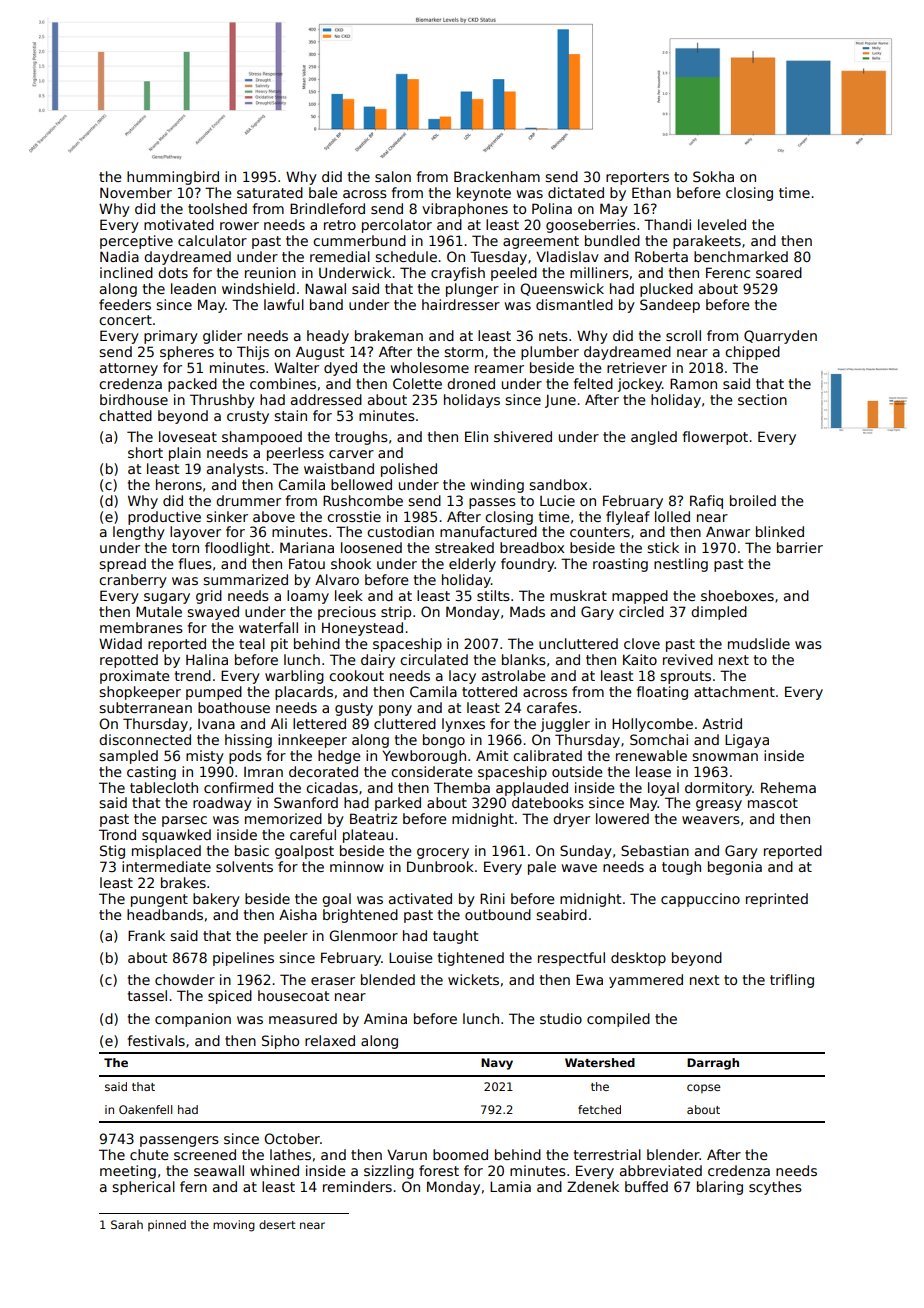 Image resolution: width=924 pixels, height=1308 pixels. Describe the element at coordinates (734, 691) in the screenshot. I see `attachment` at that location.
